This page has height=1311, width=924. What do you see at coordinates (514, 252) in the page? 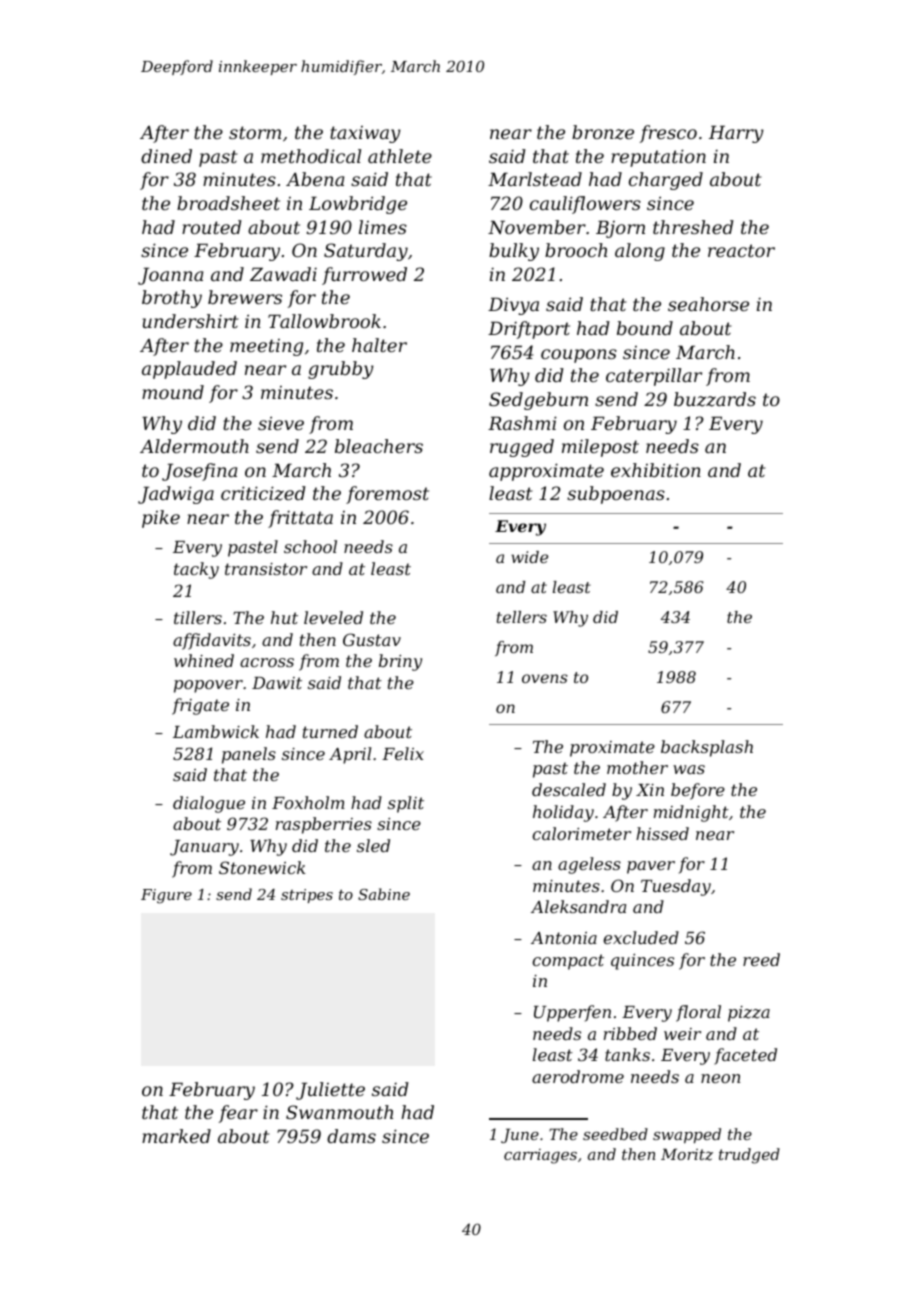
I see `bulky` at bounding box center [514, 252].
